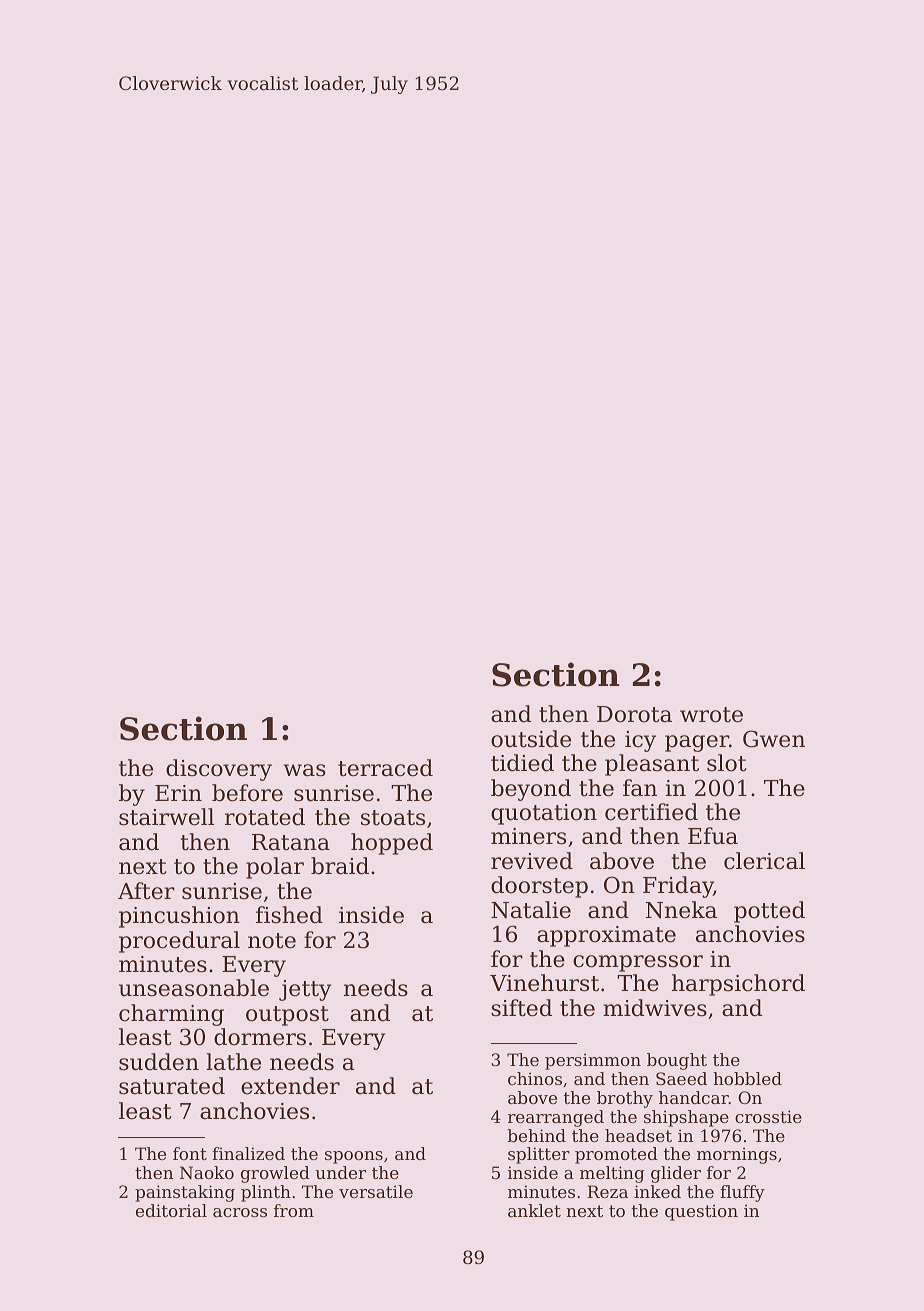 The image size is (924, 1311). Describe the element at coordinates (146, 891) in the image. I see `After` at that location.
